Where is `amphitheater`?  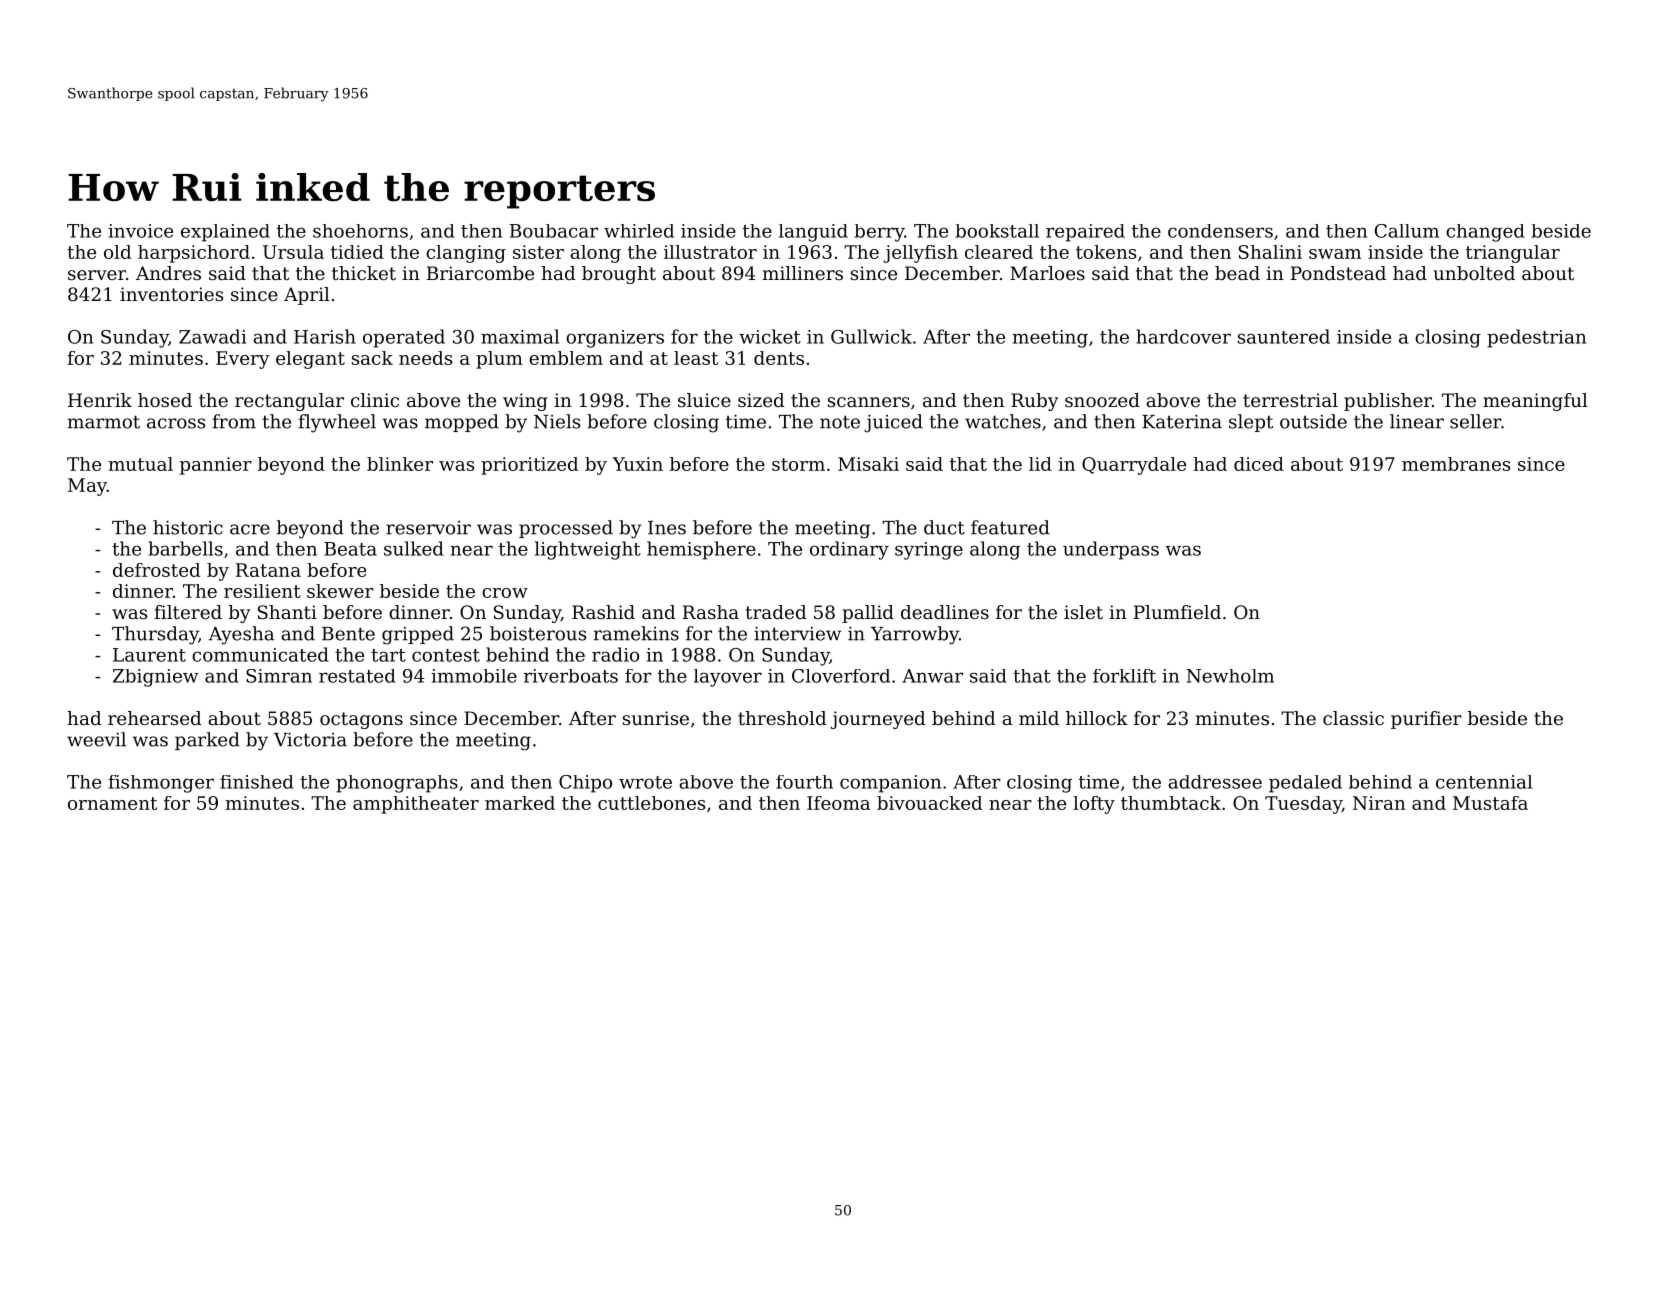
amphitheater is located at coordinates (416, 805).
